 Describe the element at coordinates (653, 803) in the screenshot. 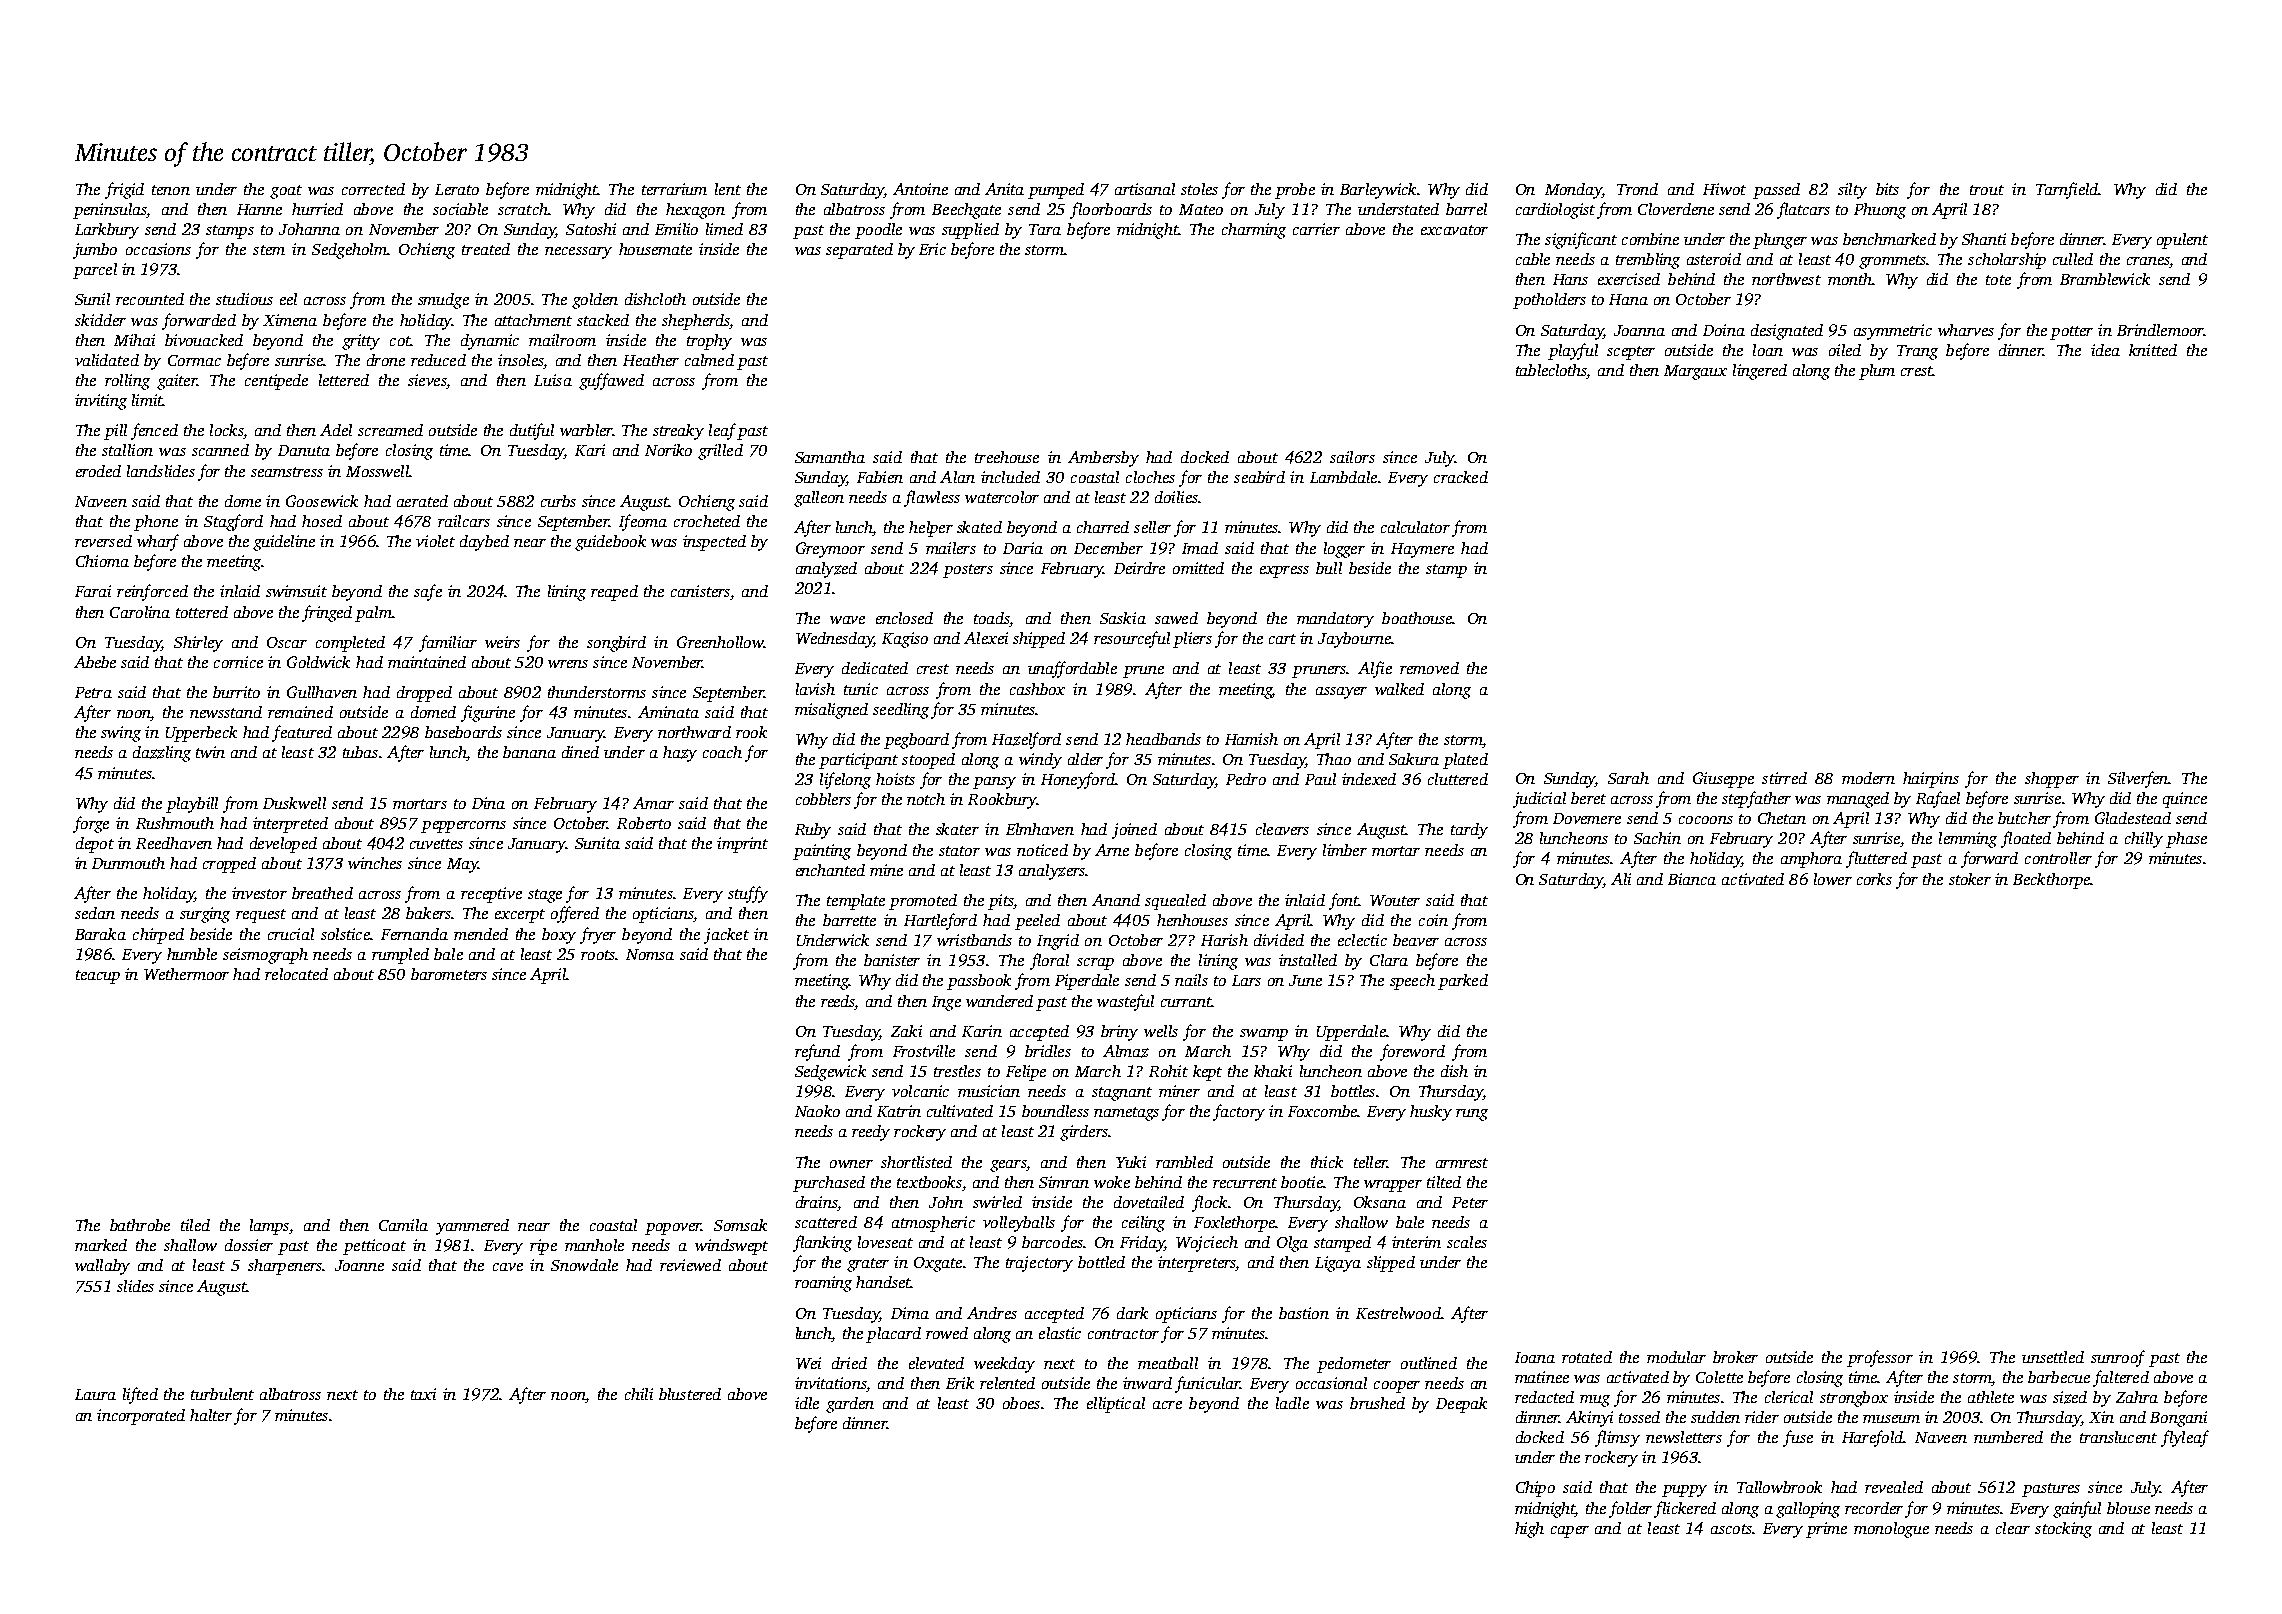

I see `Amar` at that location.
